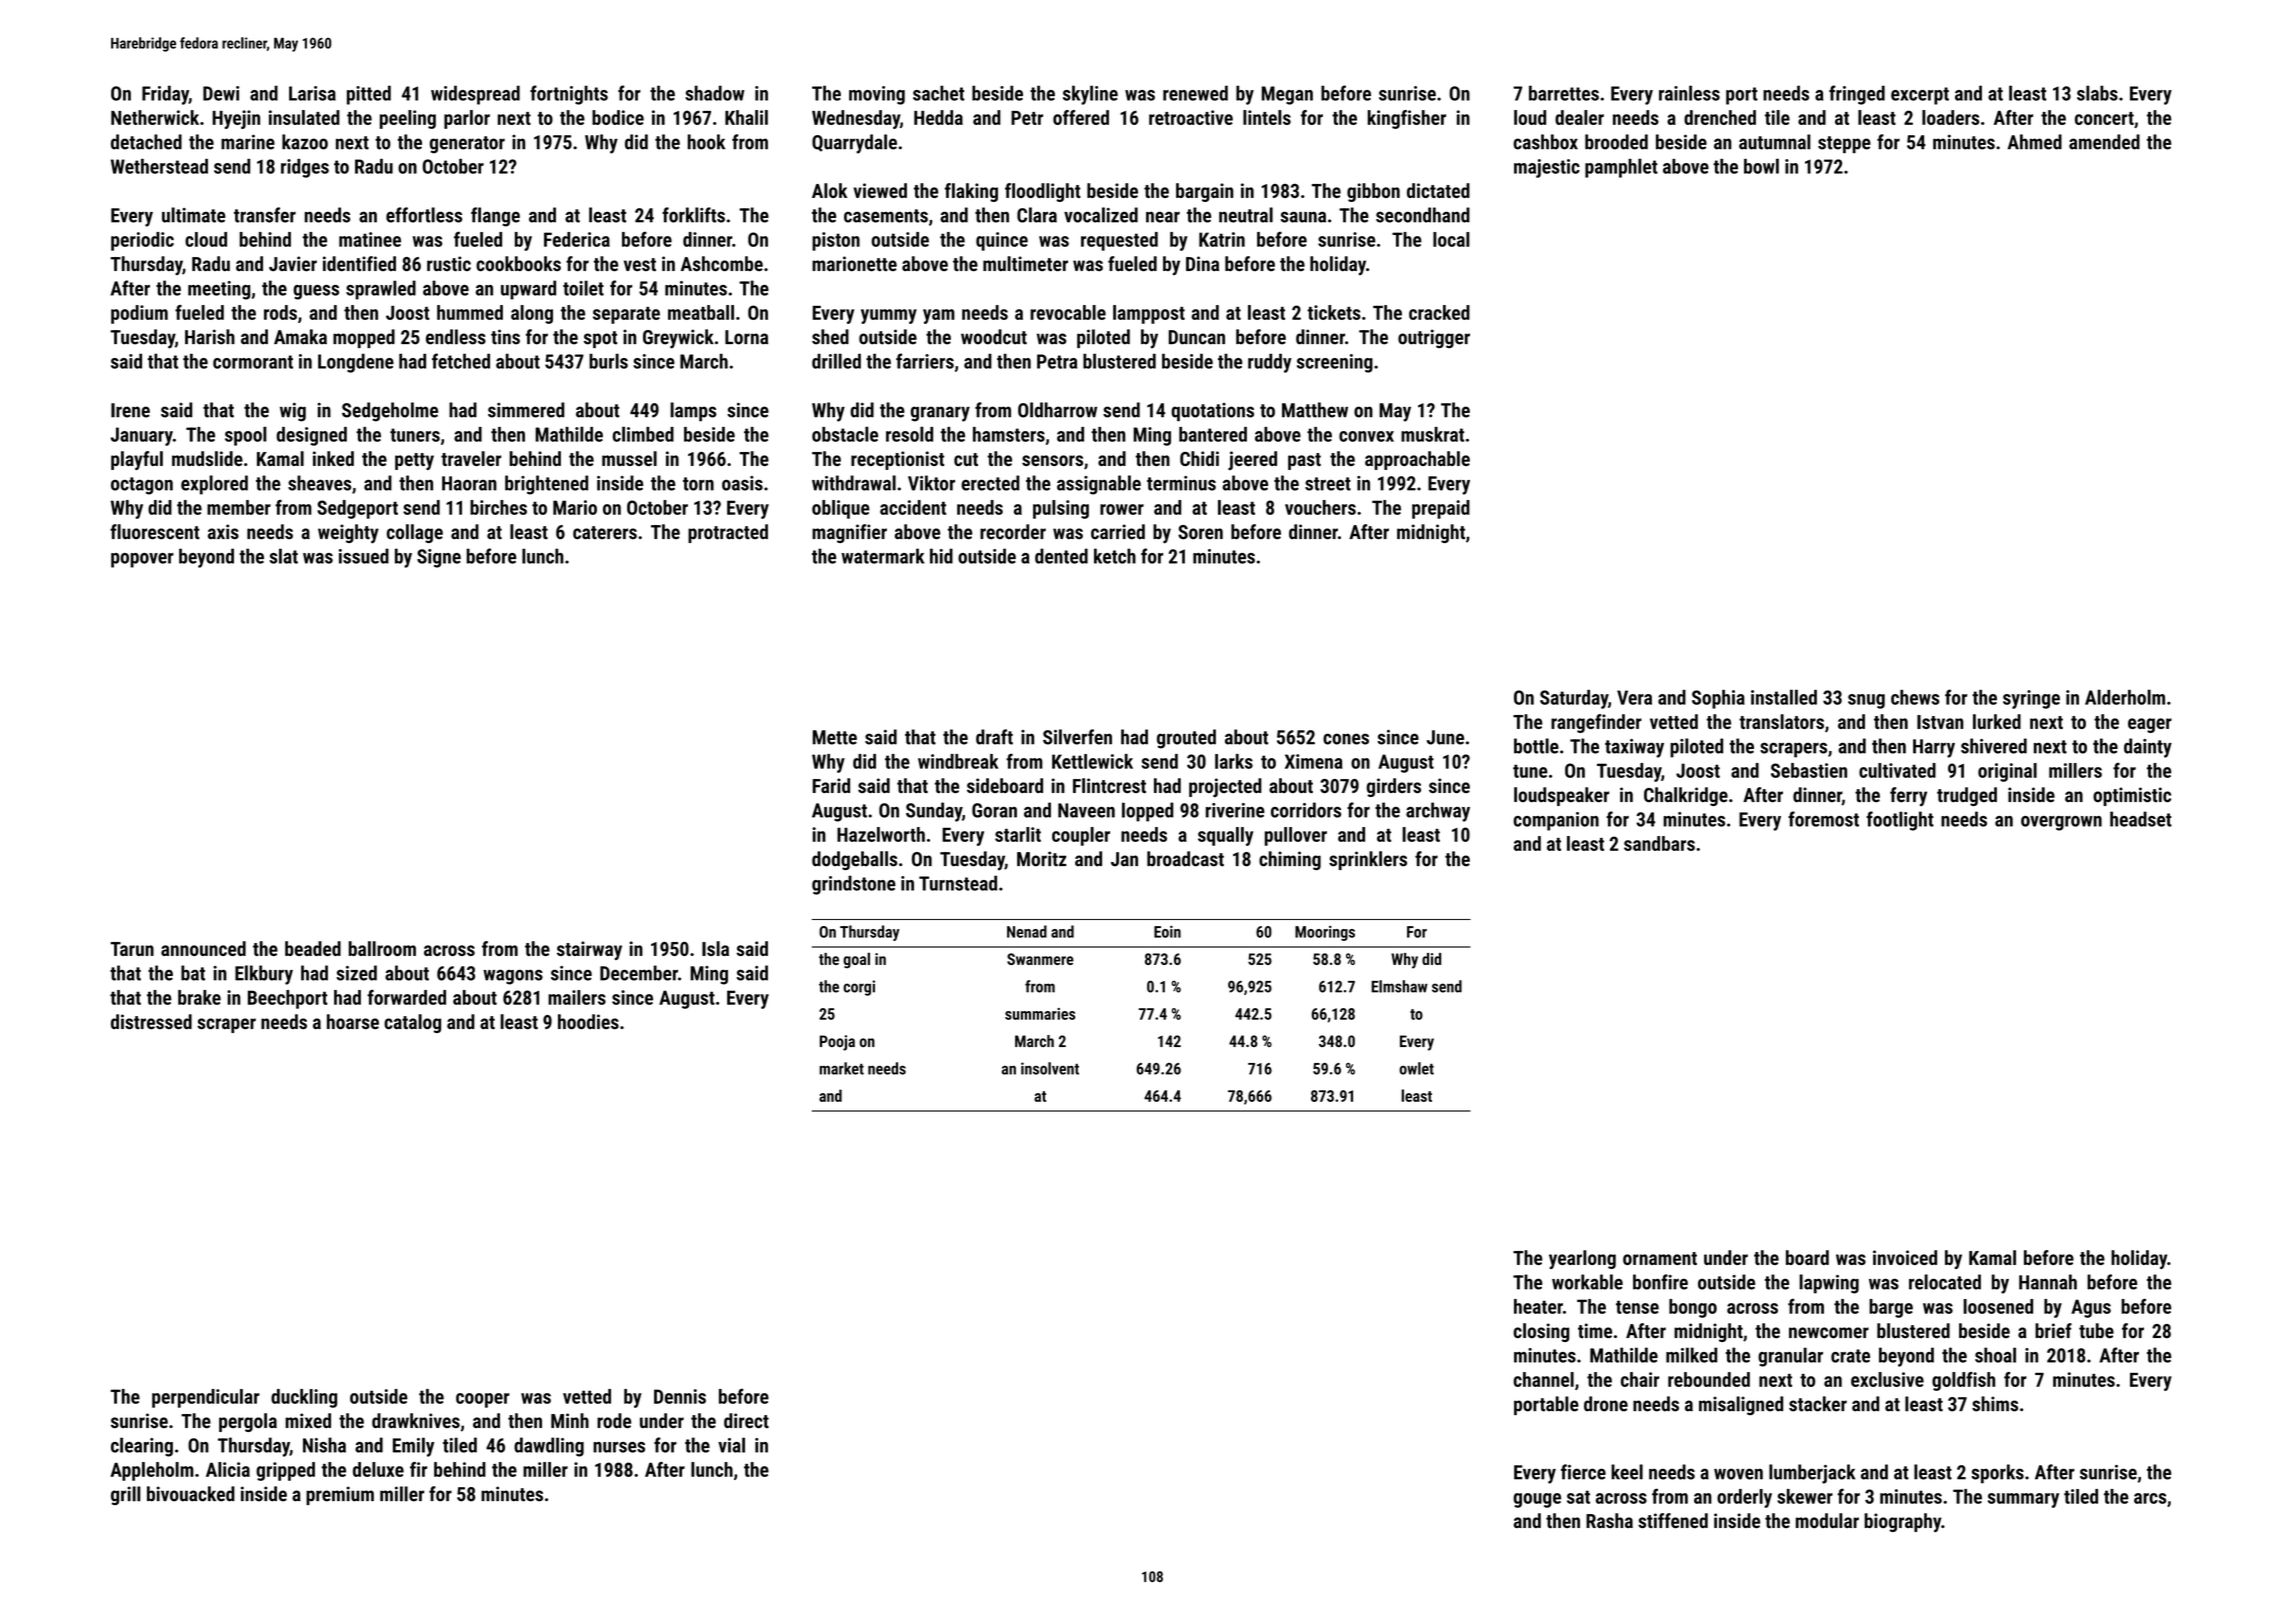  What do you see at coordinates (882, 556) in the screenshot?
I see `watermark` at bounding box center [882, 556].
